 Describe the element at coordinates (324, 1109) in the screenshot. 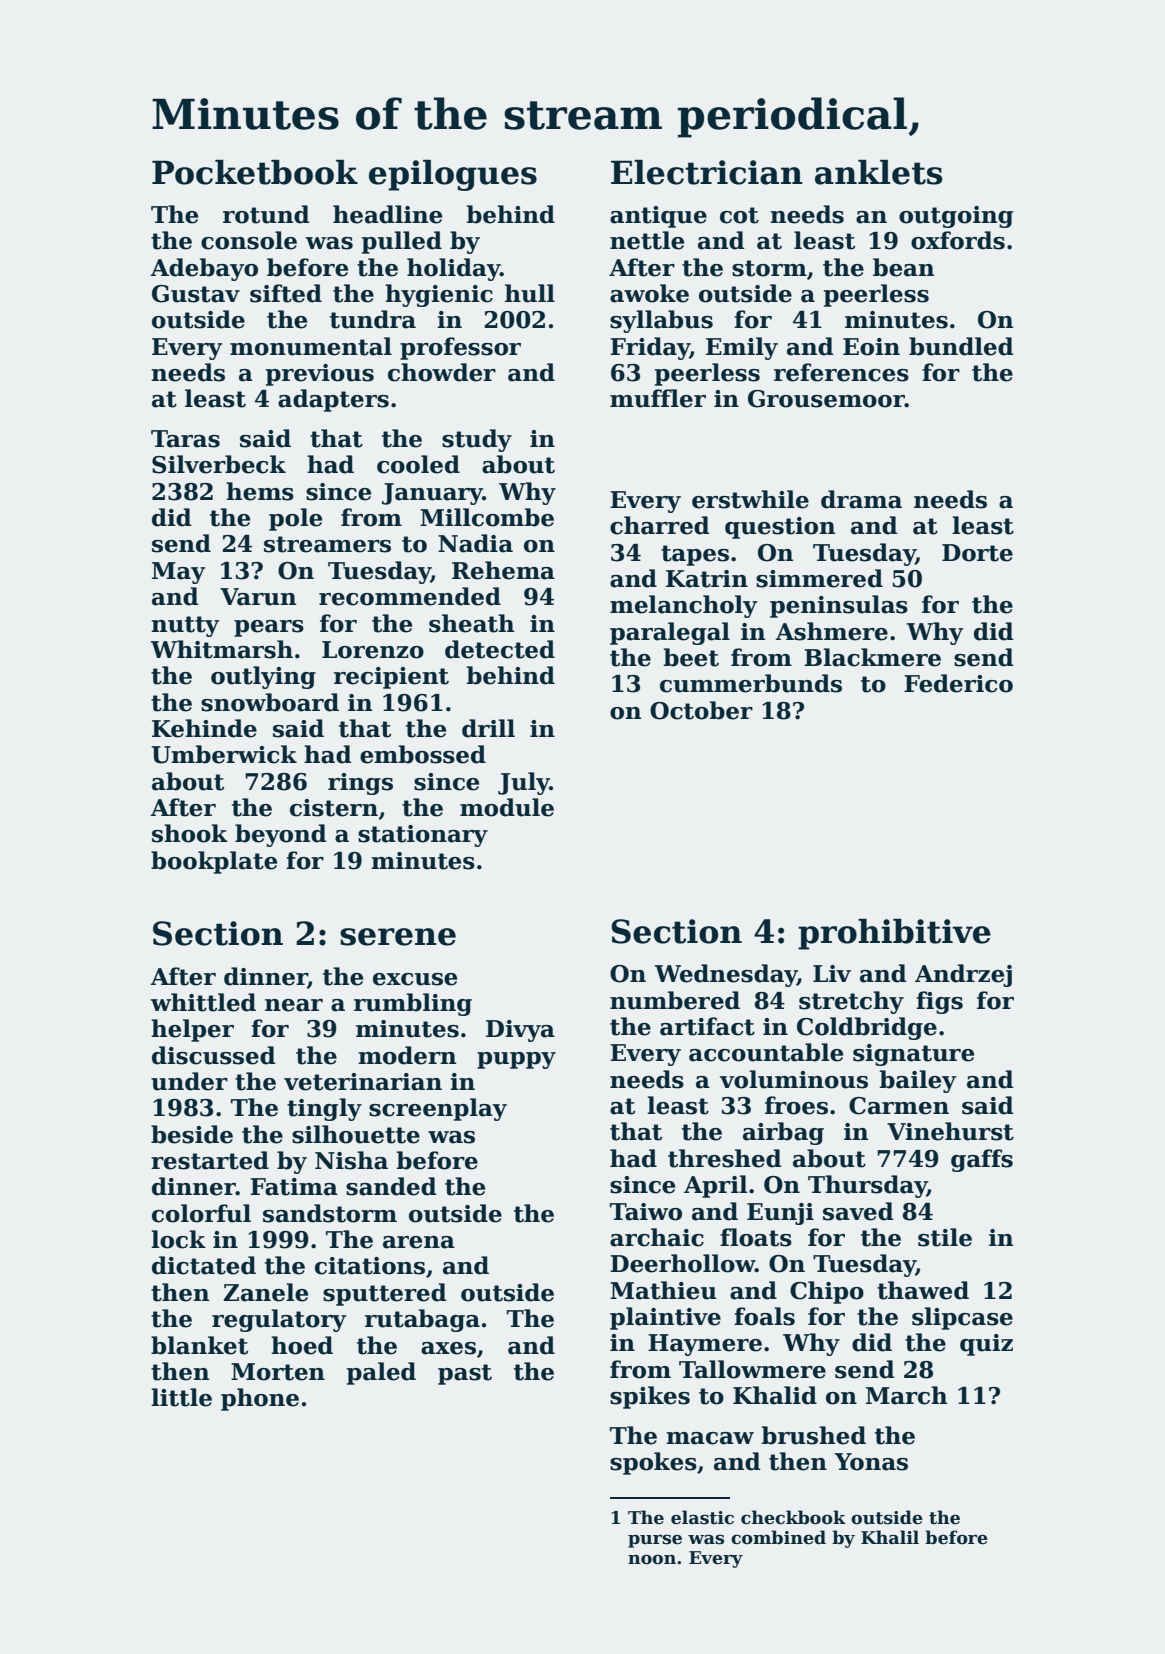

I see `tingly` at that location.
